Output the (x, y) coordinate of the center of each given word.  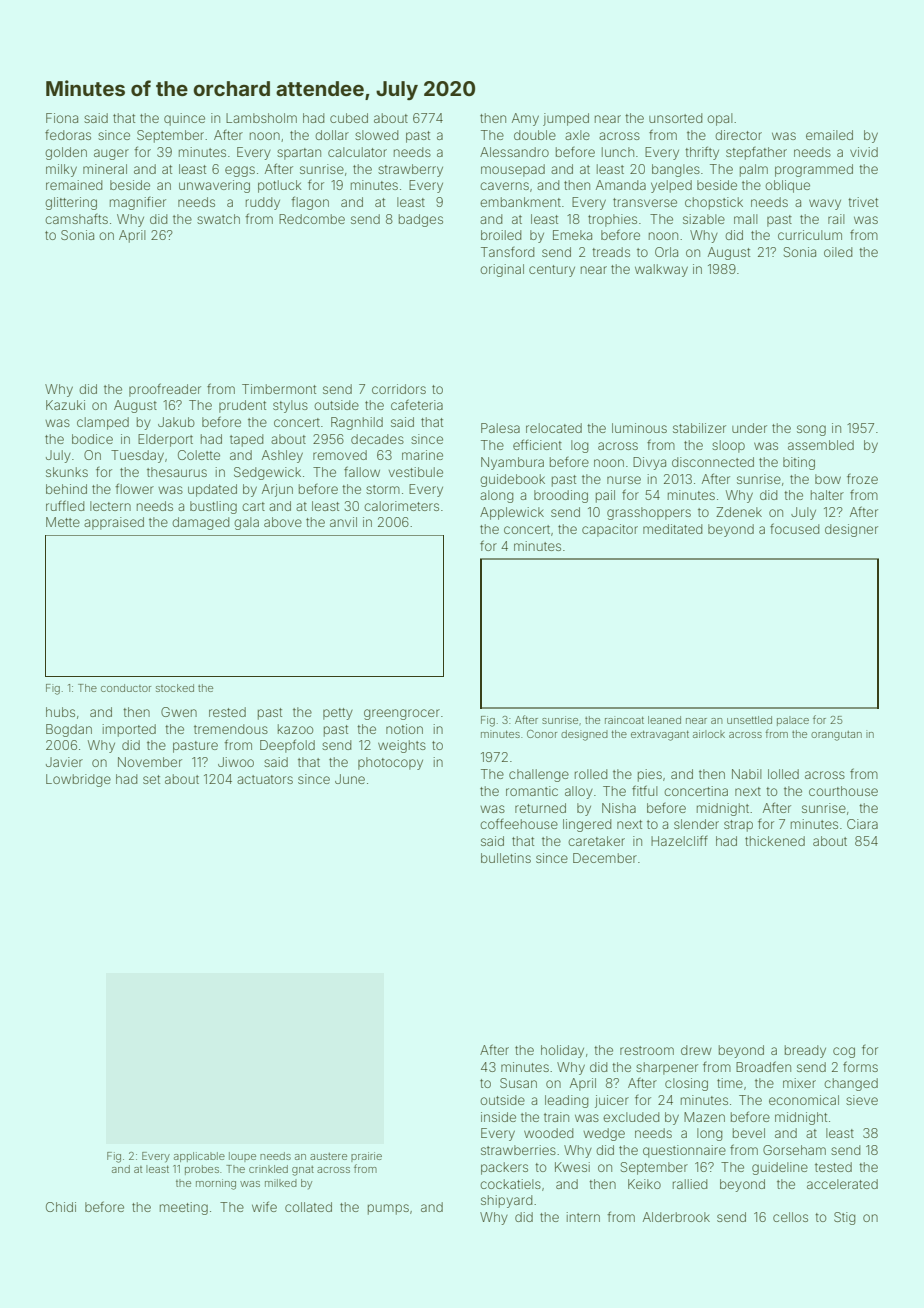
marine (422, 455)
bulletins (506, 858)
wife (264, 1206)
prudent (242, 406)
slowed (377, 135)
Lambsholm (261, 118)
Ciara (862, 824)
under (749, 428)
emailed (829, 135)
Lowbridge (78, 780)
